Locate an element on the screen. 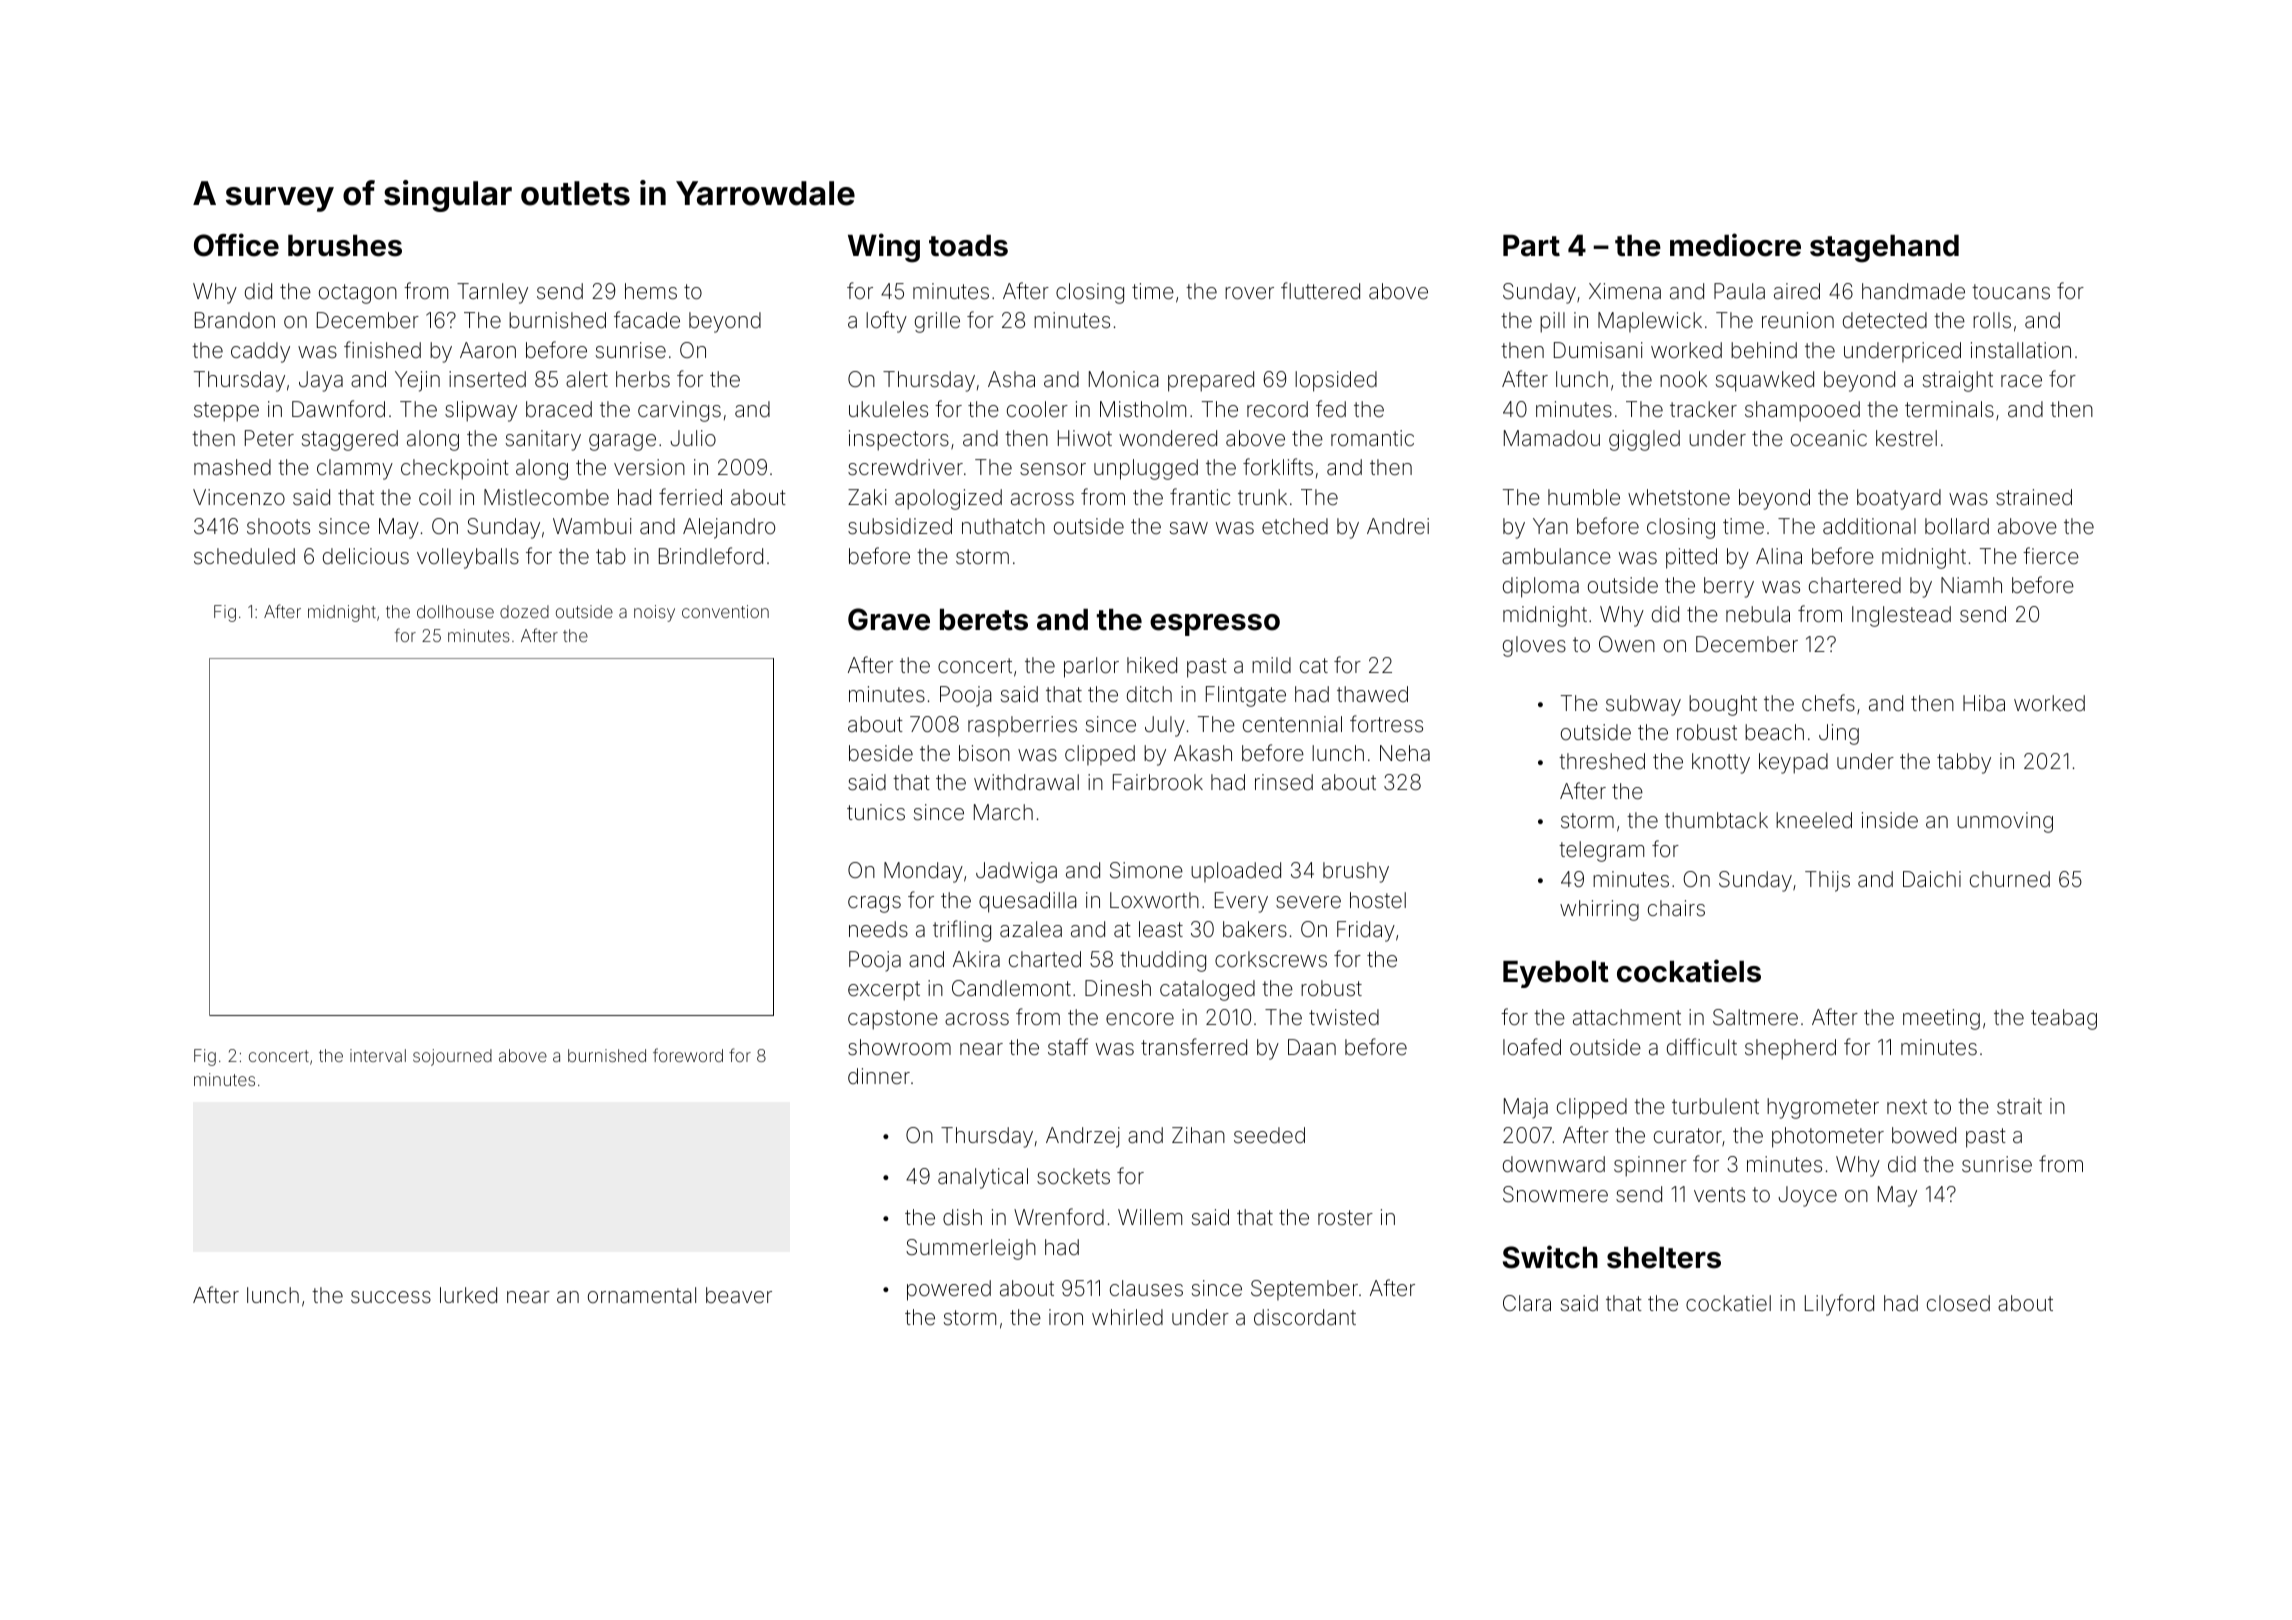 The height and width of the screenshot is (1620, 2292). Andrei is located at coordinates (1398, 526).
